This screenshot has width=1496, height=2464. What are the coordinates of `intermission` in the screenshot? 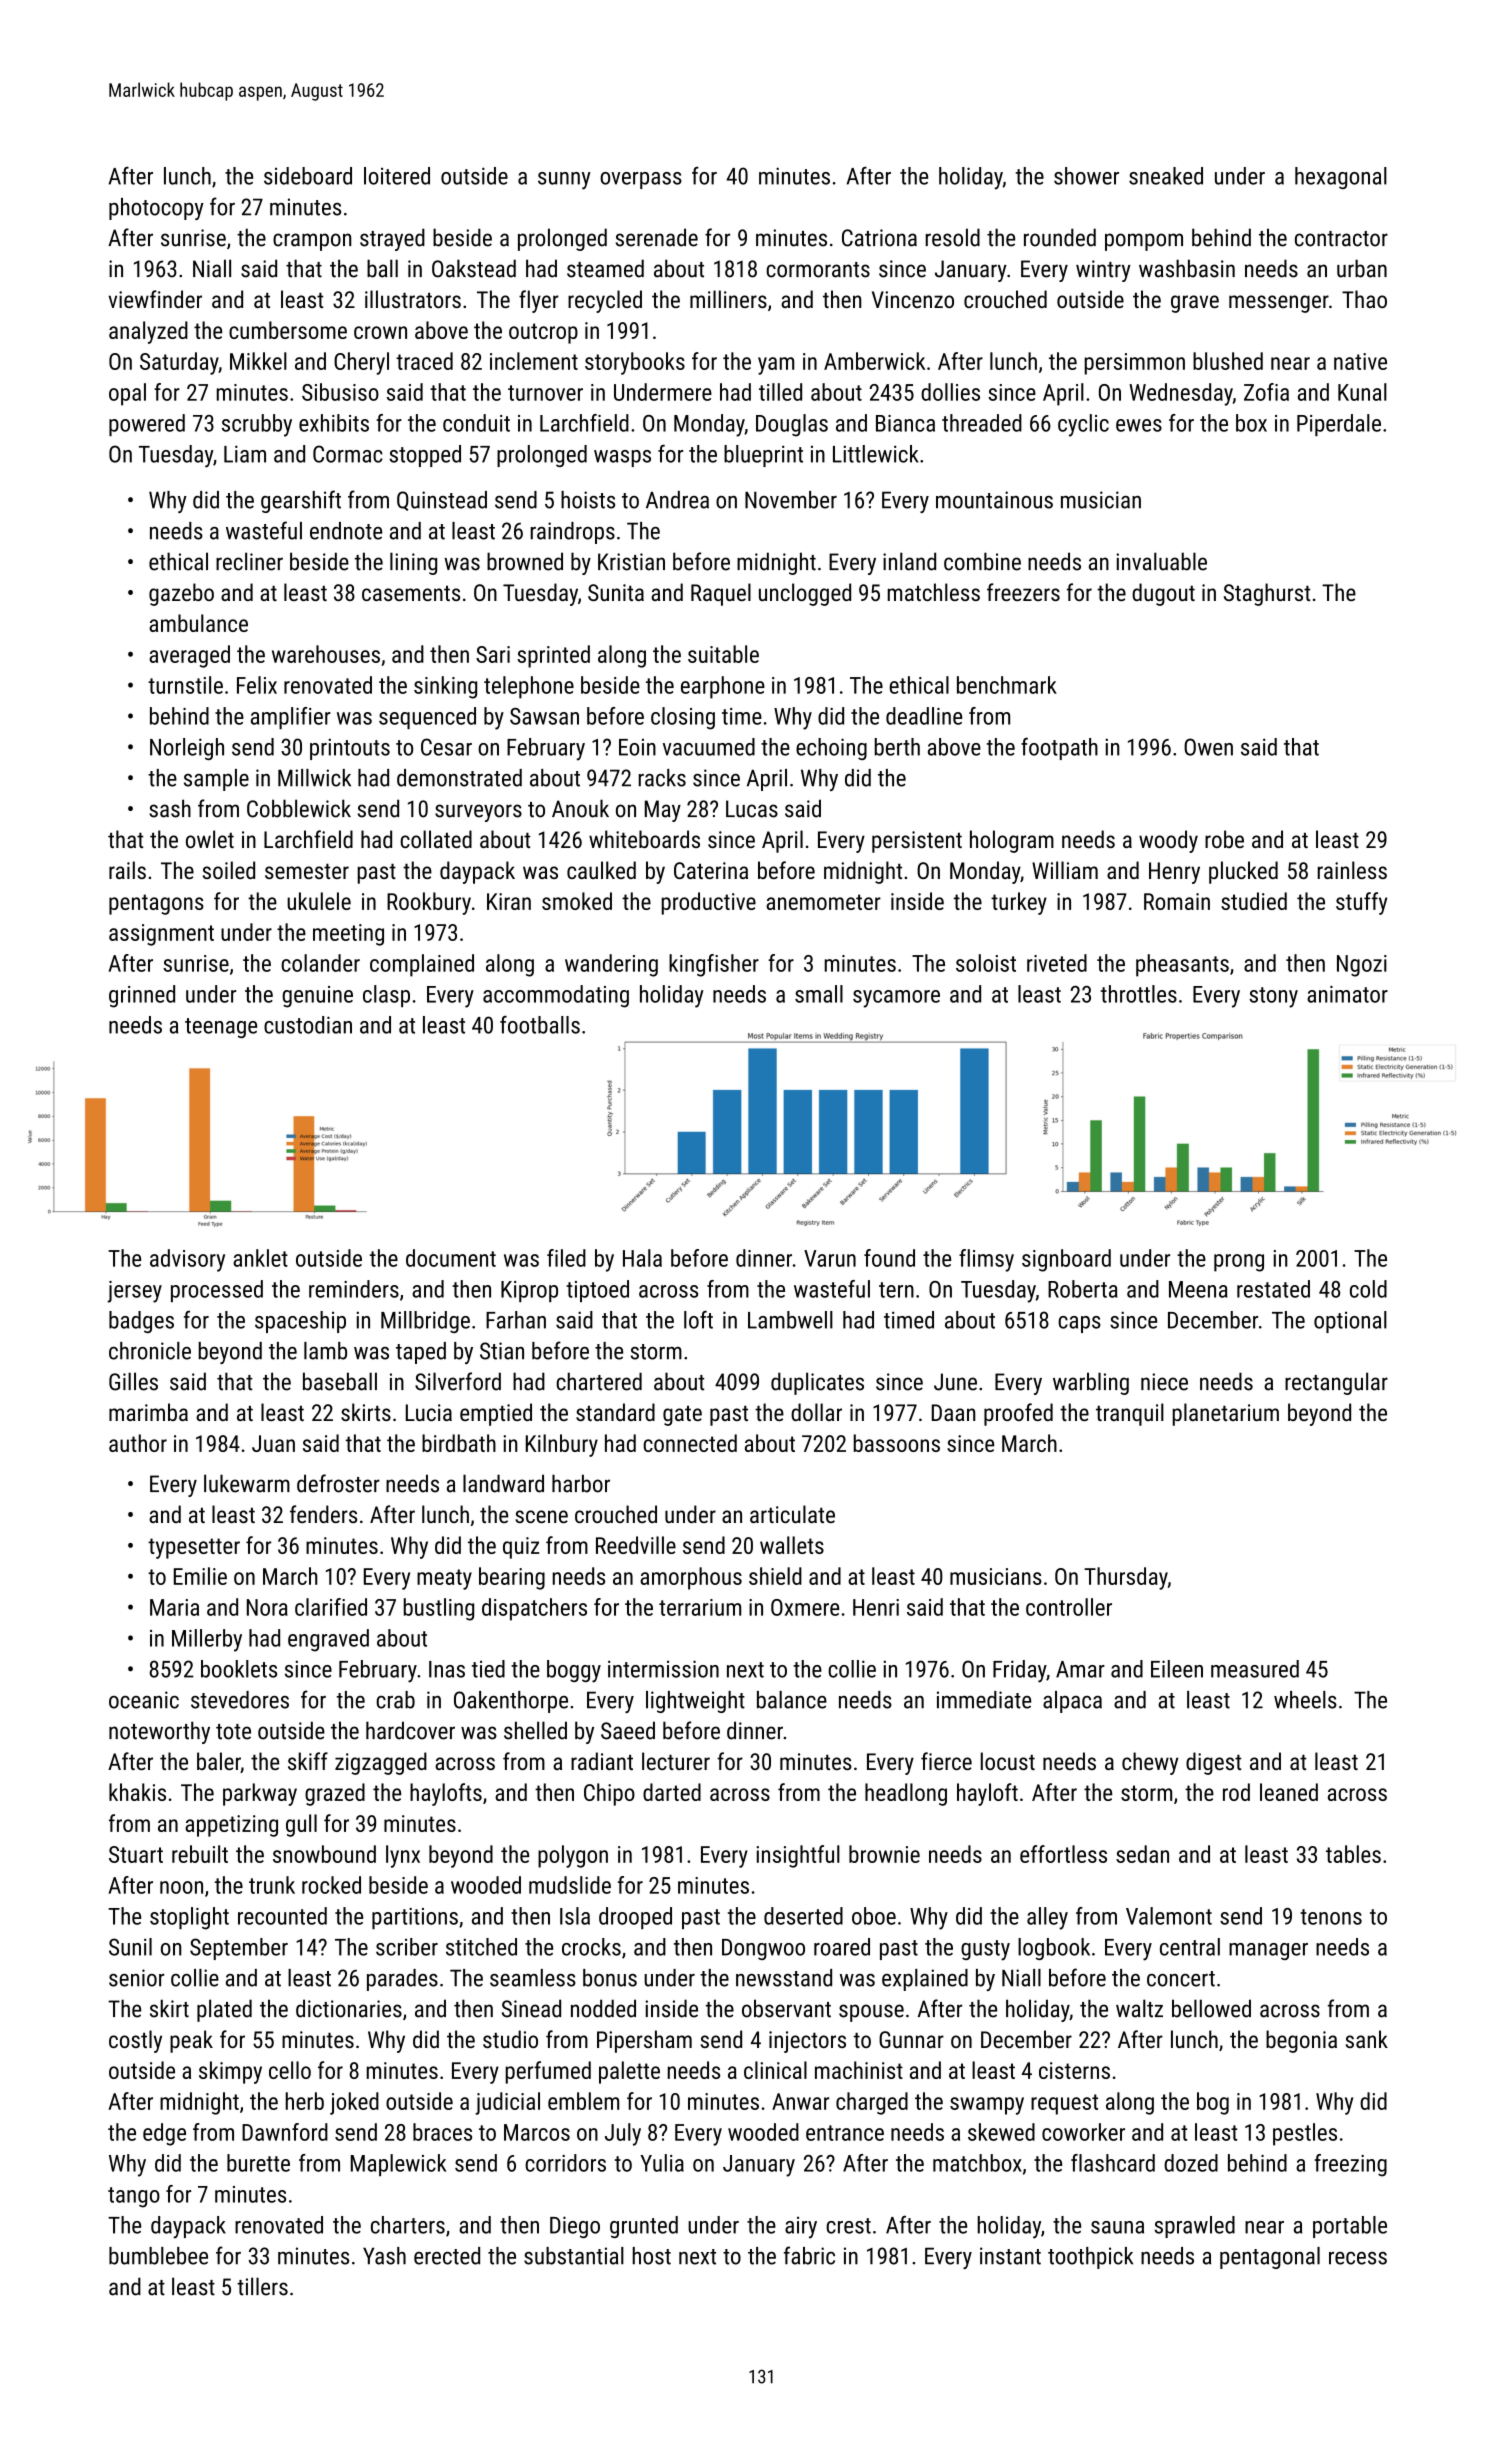 It's located at (663, 1669).
